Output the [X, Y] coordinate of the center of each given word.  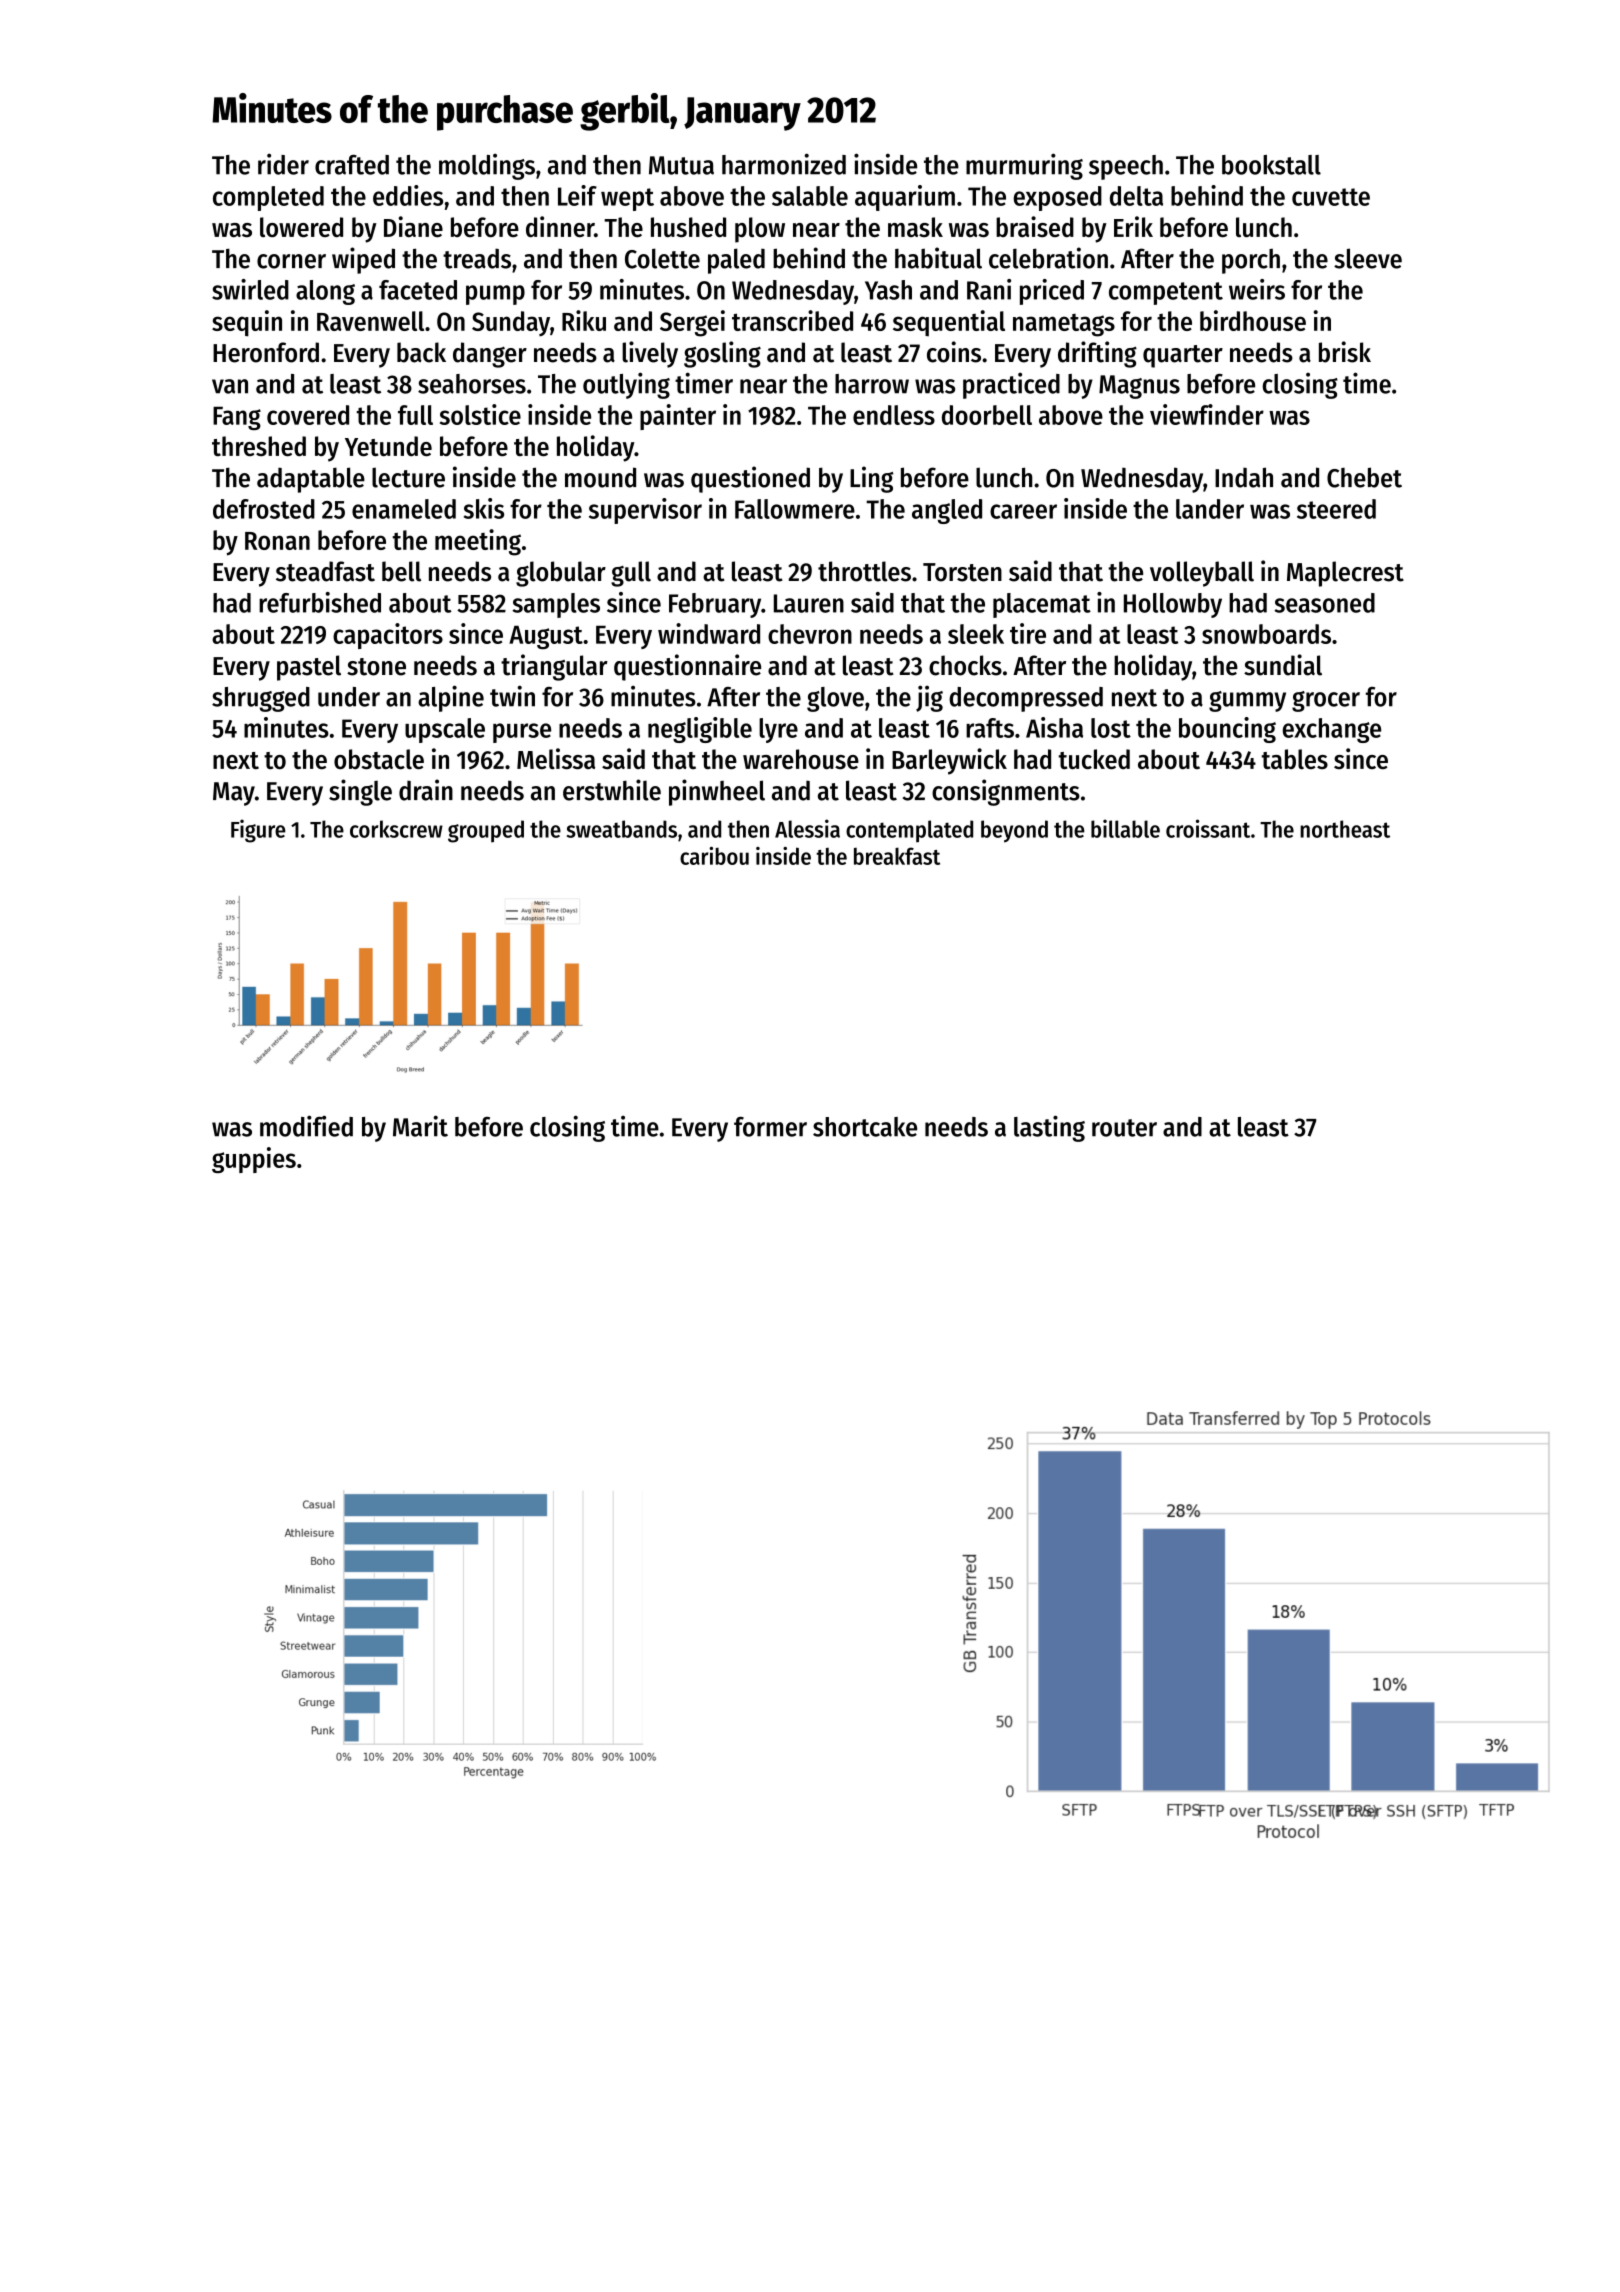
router [1124, 1128]
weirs [1257, 289]
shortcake [865, 1127]
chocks [965, 665]
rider [283, 164]
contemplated [909, 831]
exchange [1332, 730]
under [349, 697]
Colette [662, 258]
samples [556, 605]
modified [306, 1126]
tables [1295, 759]
